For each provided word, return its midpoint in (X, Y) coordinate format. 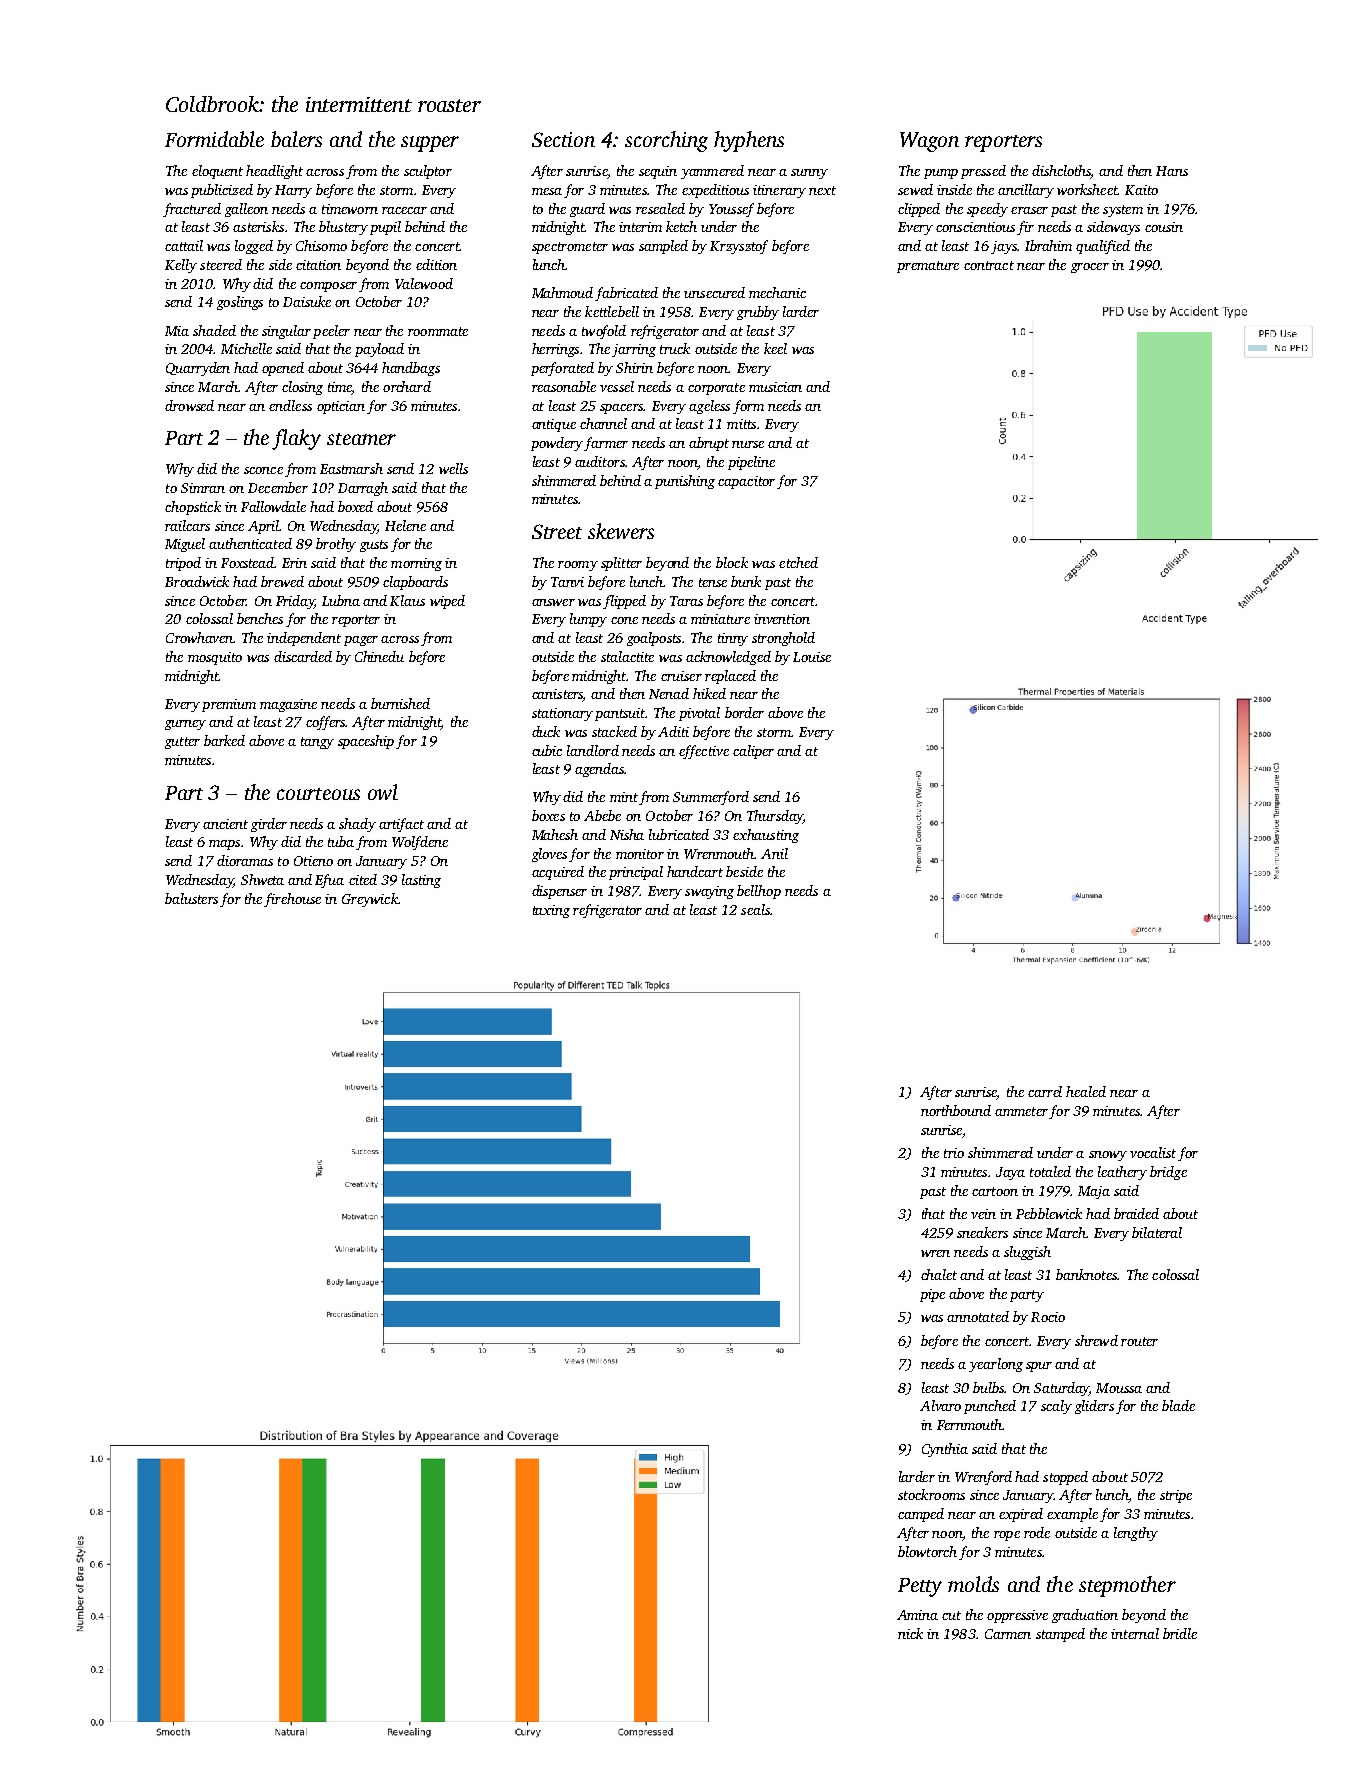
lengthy (1136, 1534)
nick (910, 1633)
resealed (660, 208)
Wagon (929, 142)
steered (221, 264)
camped (921, 1515)
